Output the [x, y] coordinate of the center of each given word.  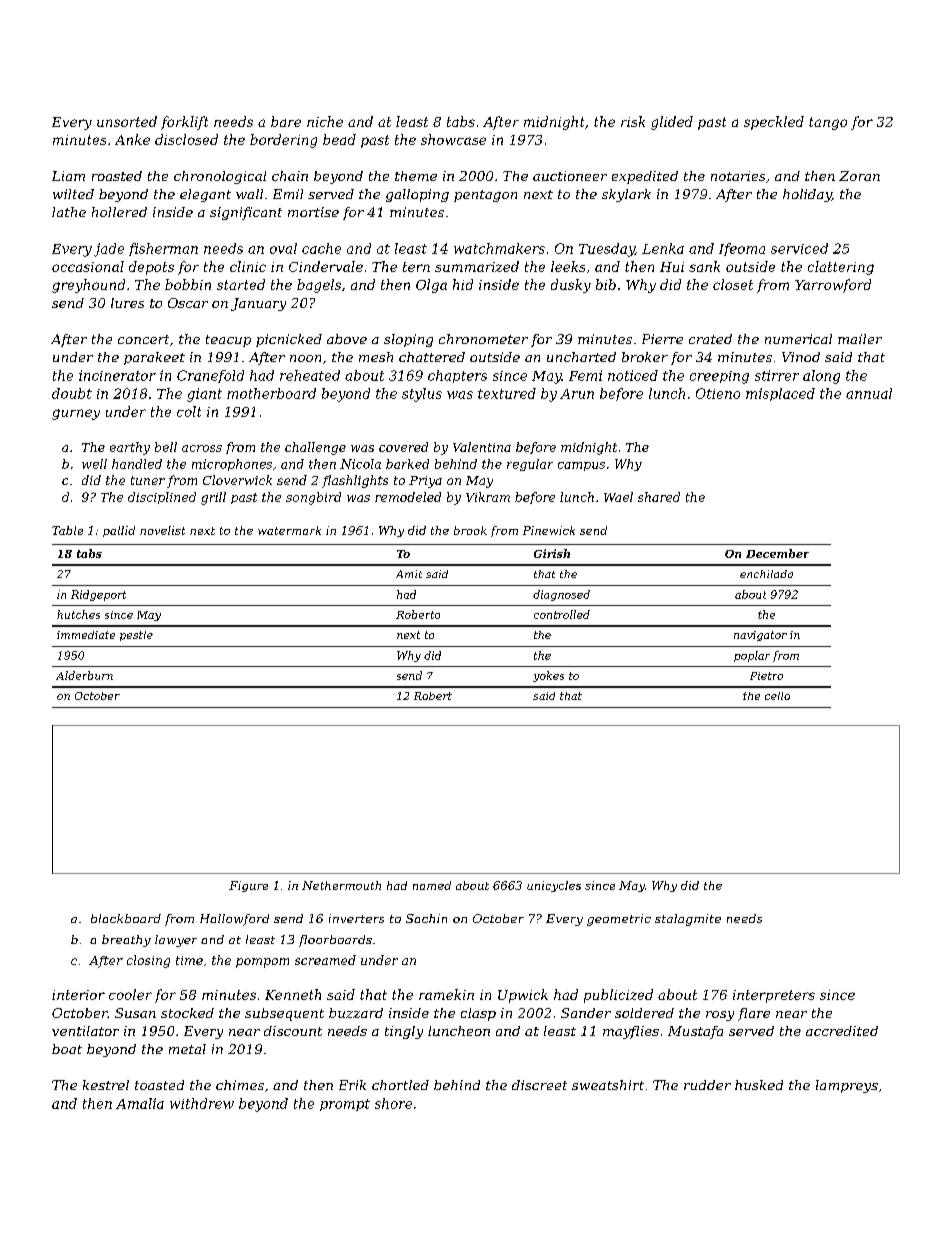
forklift [184, 123]
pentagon [485, 196]
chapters [457, 376]
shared [659, 497]
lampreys [847, 1086]
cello [777, 696]
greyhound [88, 286]
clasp [478, 1014]
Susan [135, 1013]
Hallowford [234, 920]
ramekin [446, 994]
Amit [409, 574]
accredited [842, 1031]
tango [828, 123]
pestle [136, 636]
